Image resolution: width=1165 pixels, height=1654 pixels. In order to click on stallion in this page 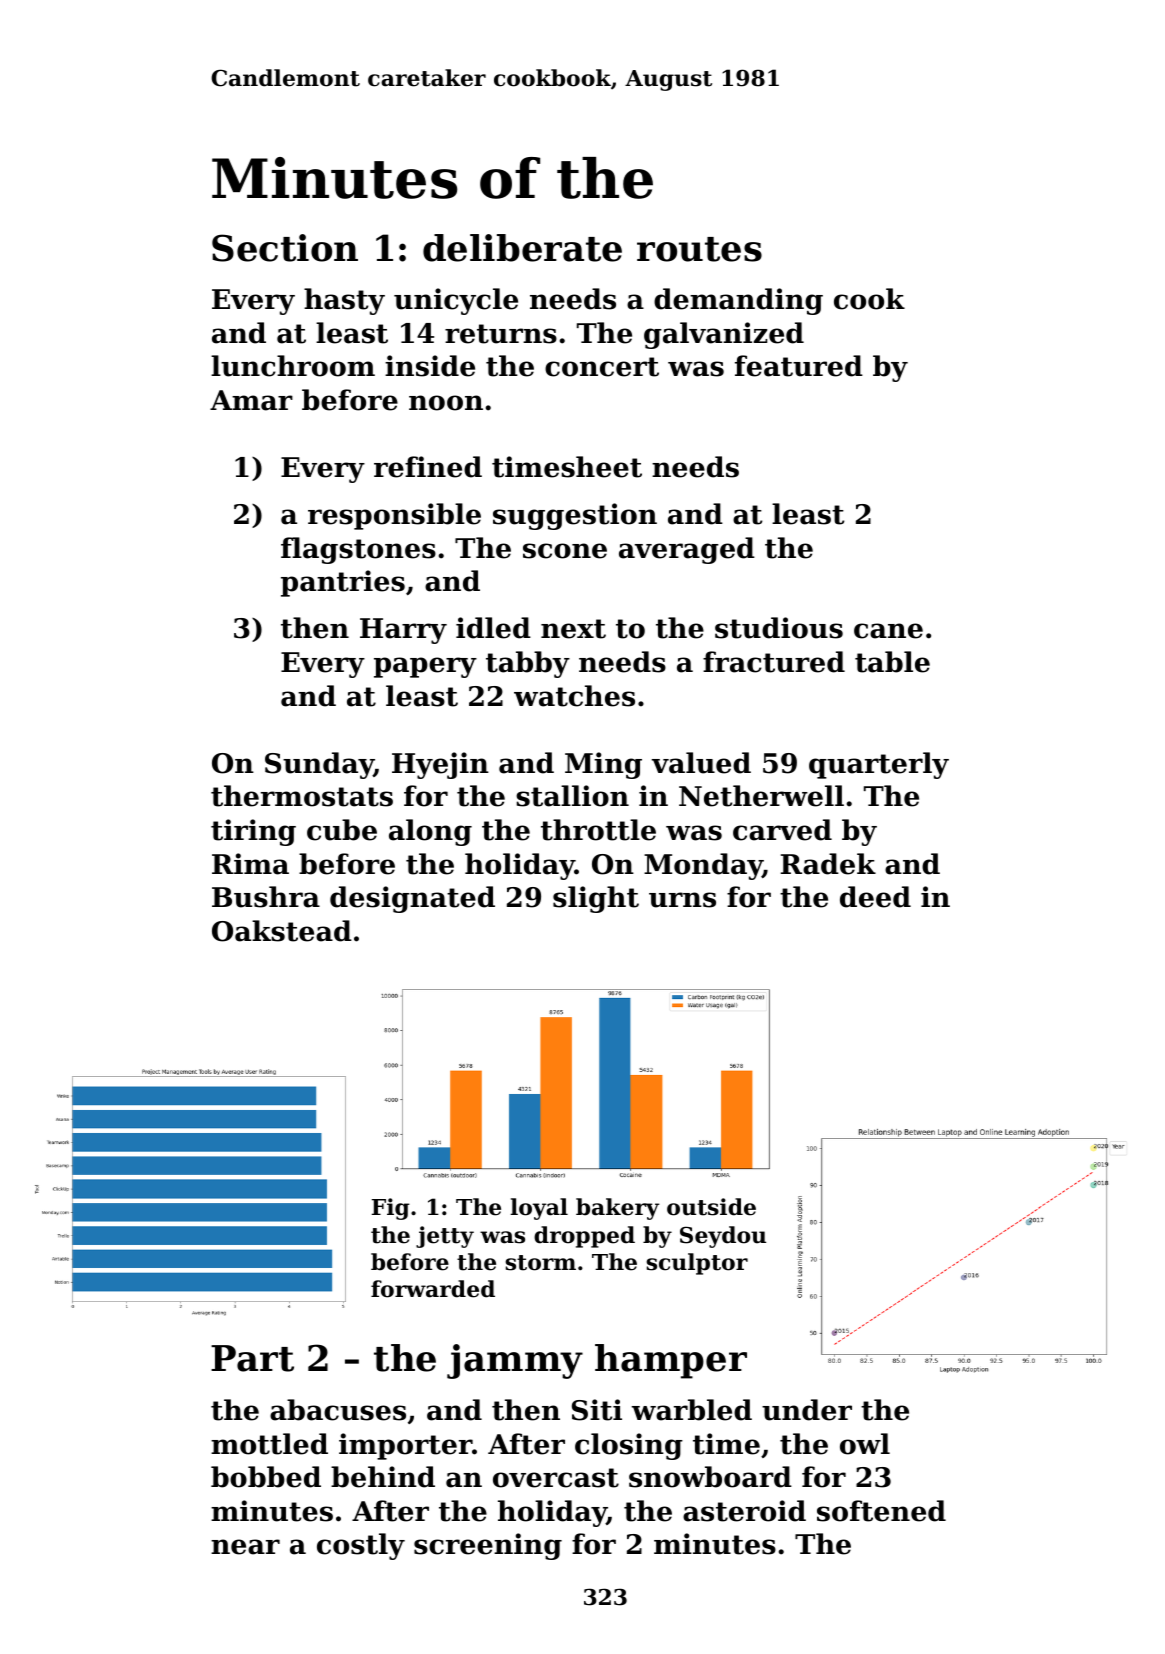, I will do `click(572, 796)`.
